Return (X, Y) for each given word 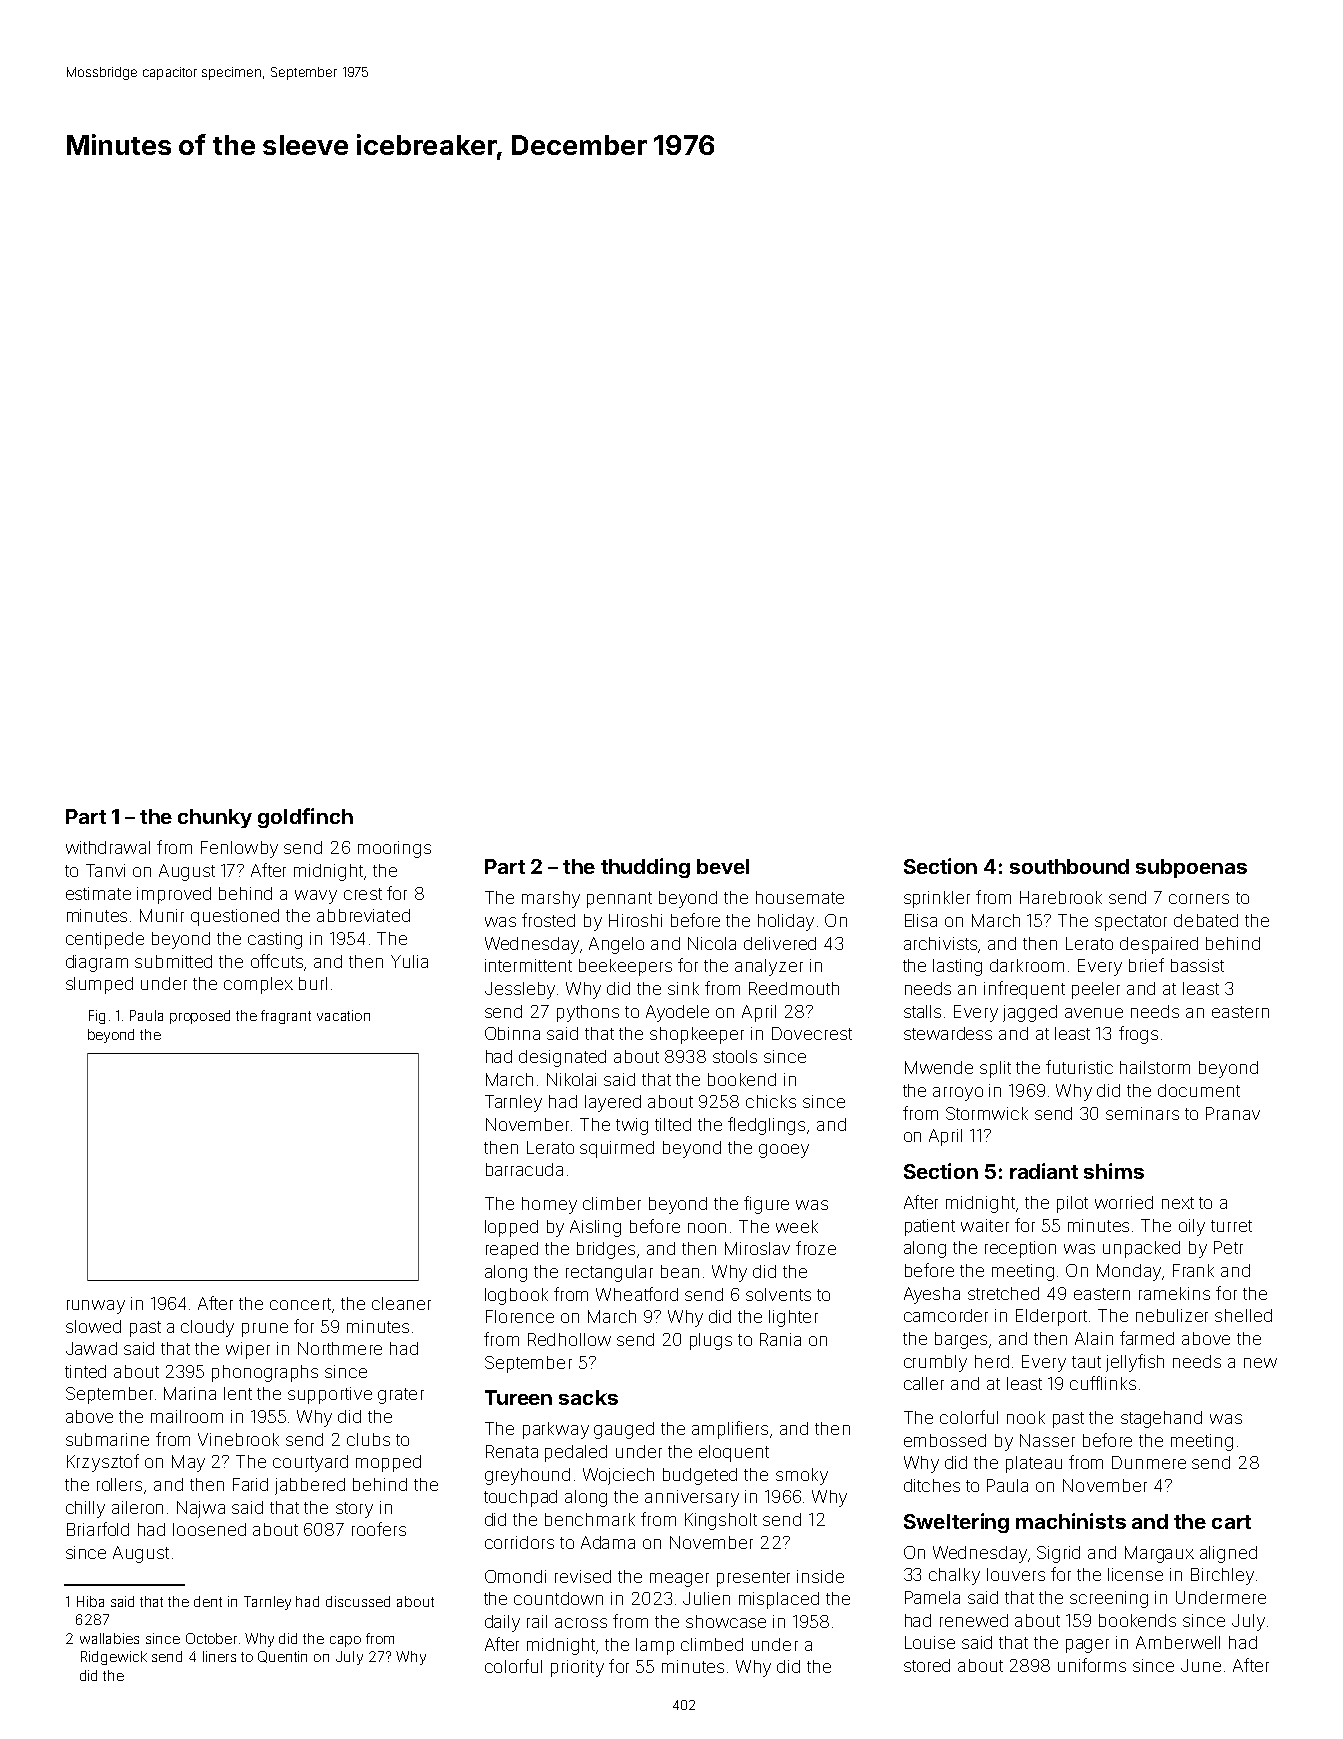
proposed (200, 1017)
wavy (316, 897)
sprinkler (937, 899)
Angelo (616, 945)
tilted (673, 1124)
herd (992, 1361)
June (1201, 1665)
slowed (93, 1326)
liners (219, 1656)
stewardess (948, 1033)
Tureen (518, 1397)
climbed (712, 1644)
